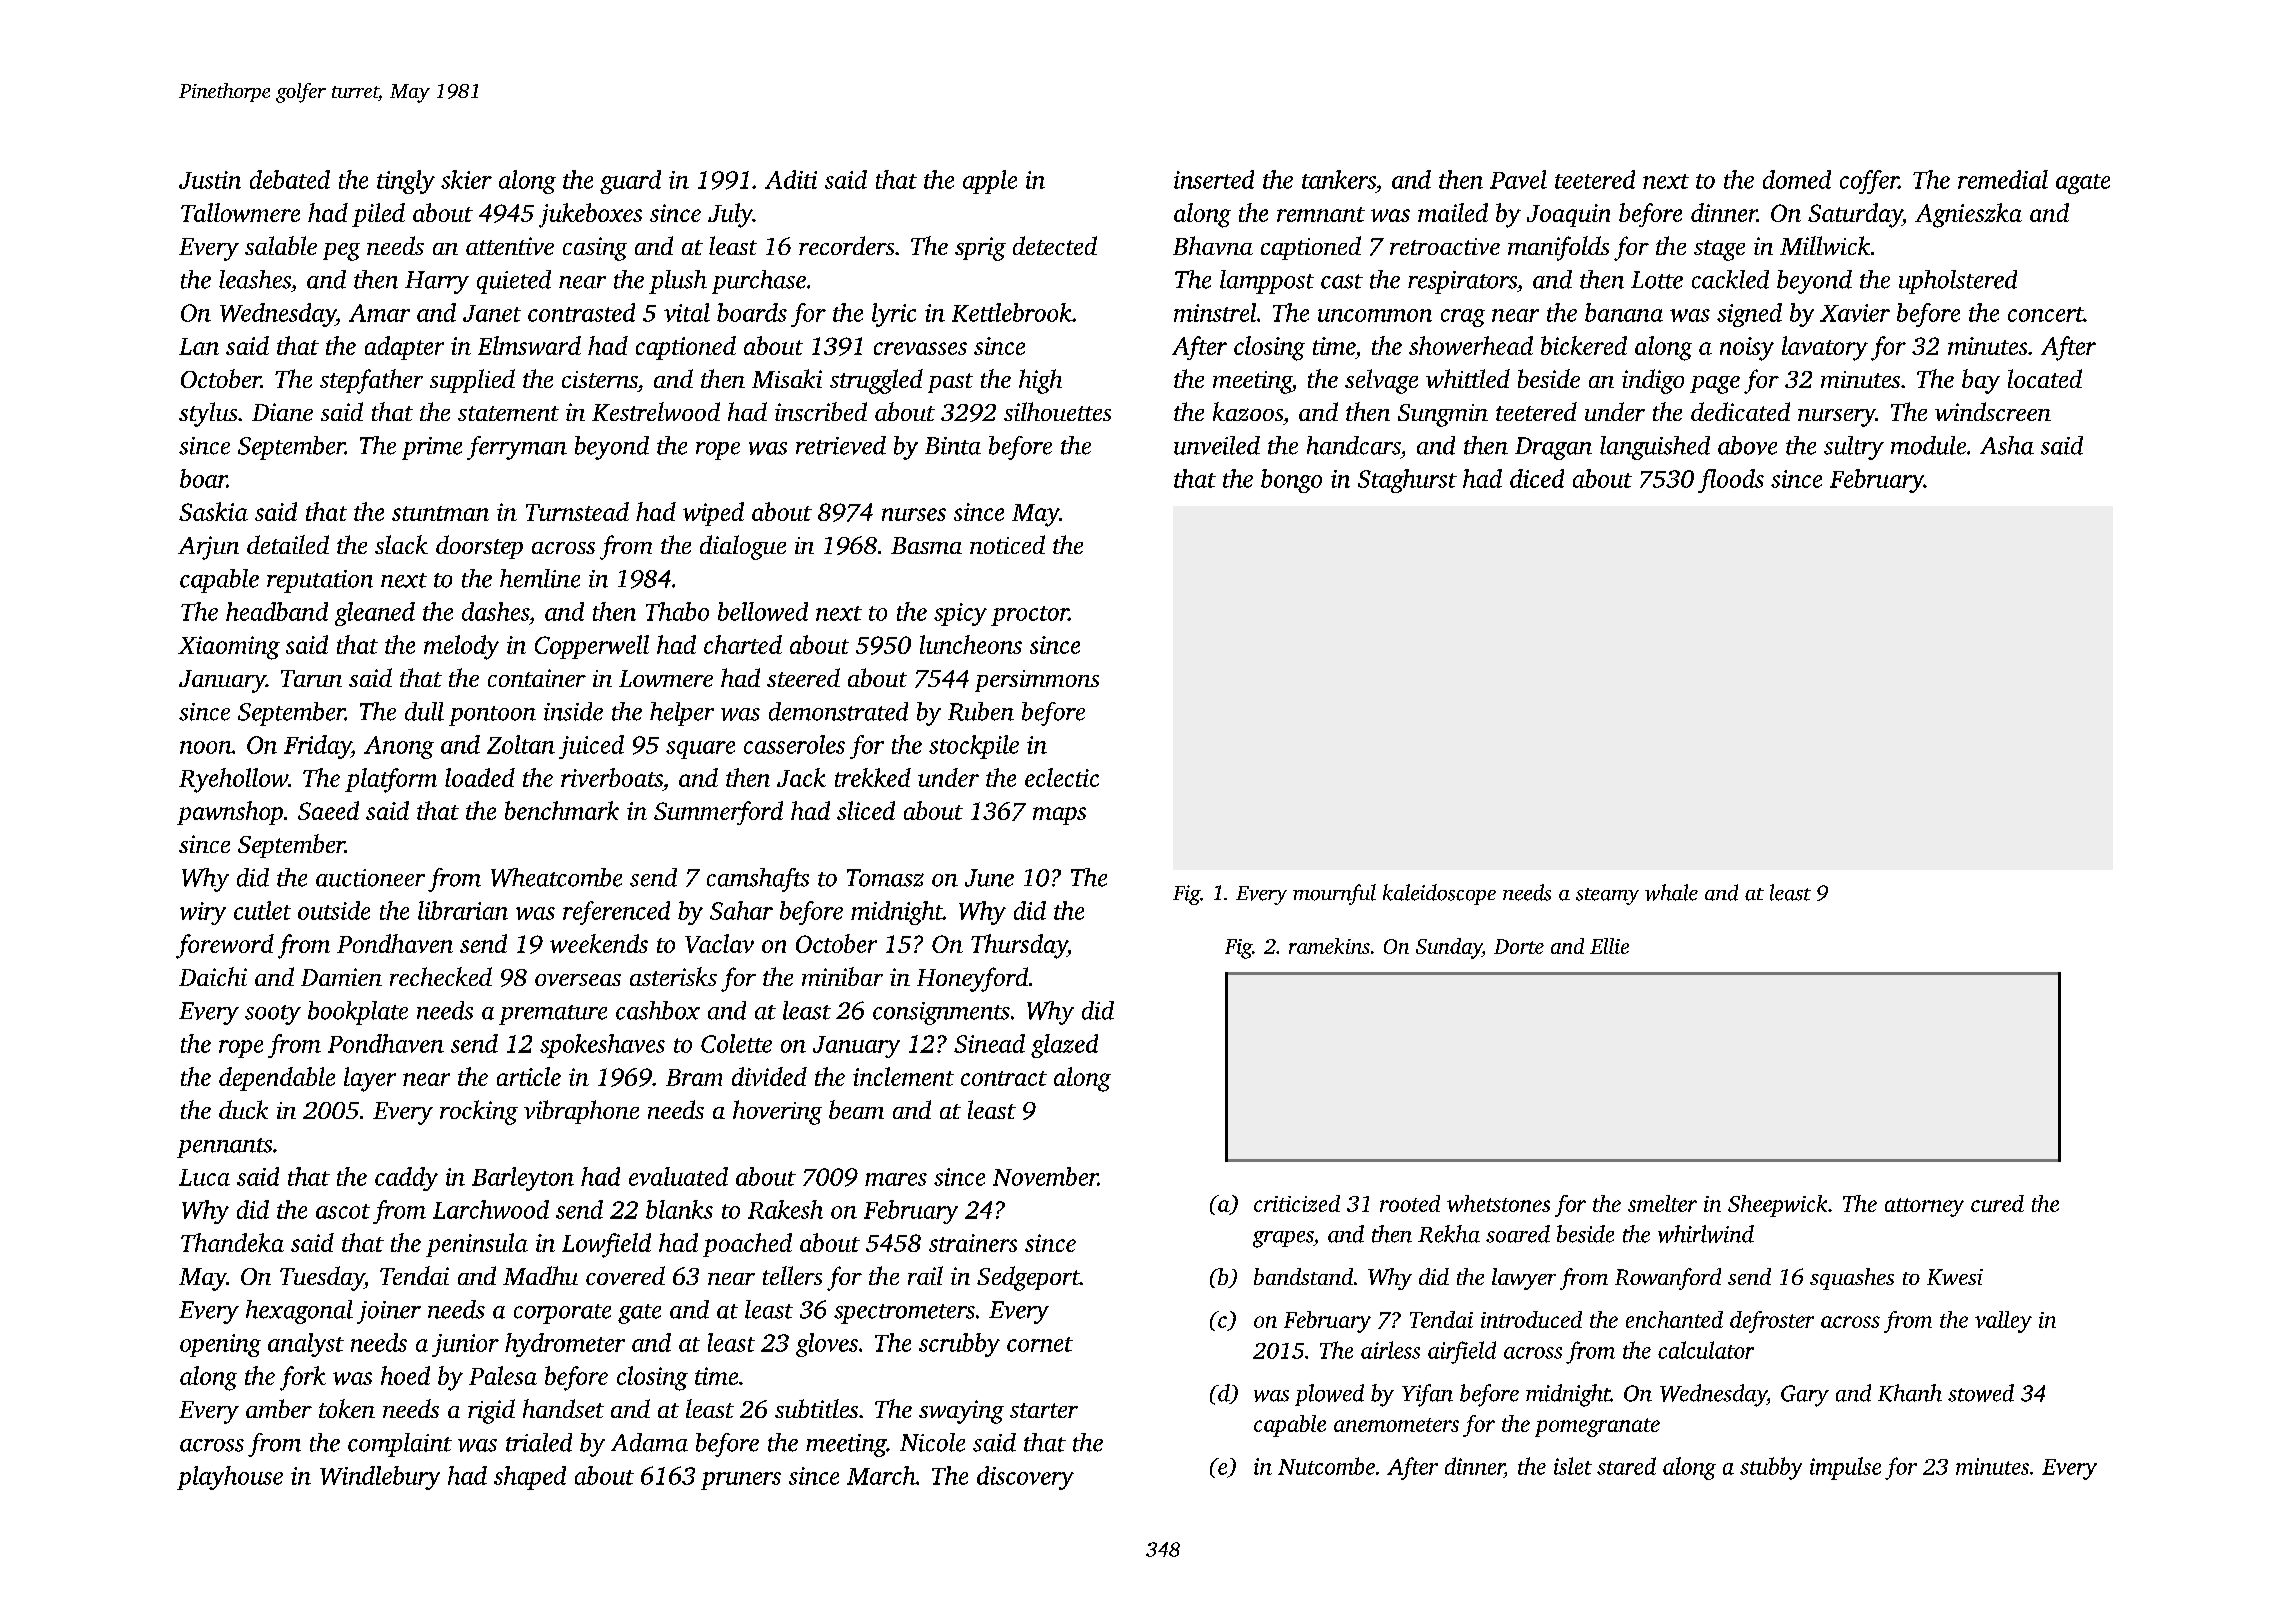  What do you see at coordinates (2003, 179) in the screenshot?
I see `remedial` at bounding box center [2003, 179].
